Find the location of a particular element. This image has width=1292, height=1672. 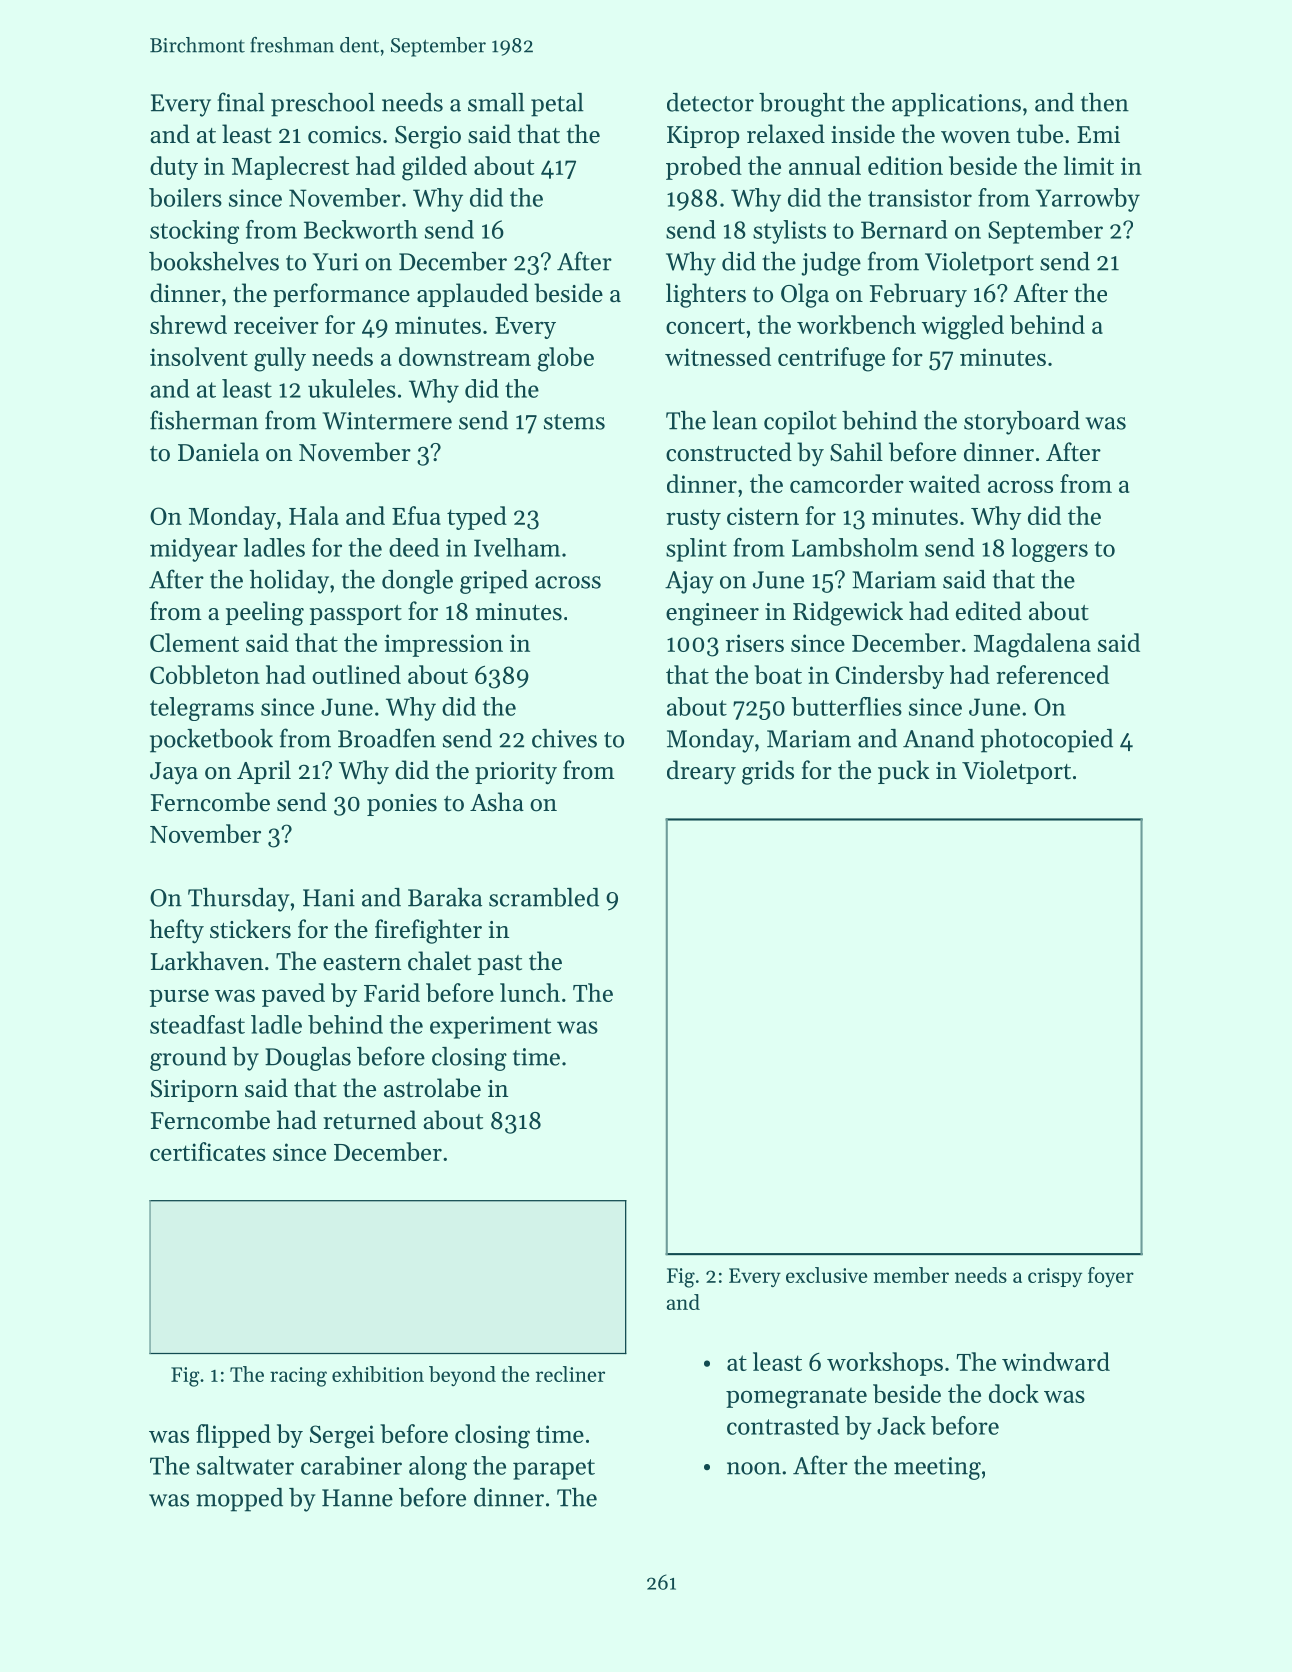

holiday is located at coordinates (289, 582).
